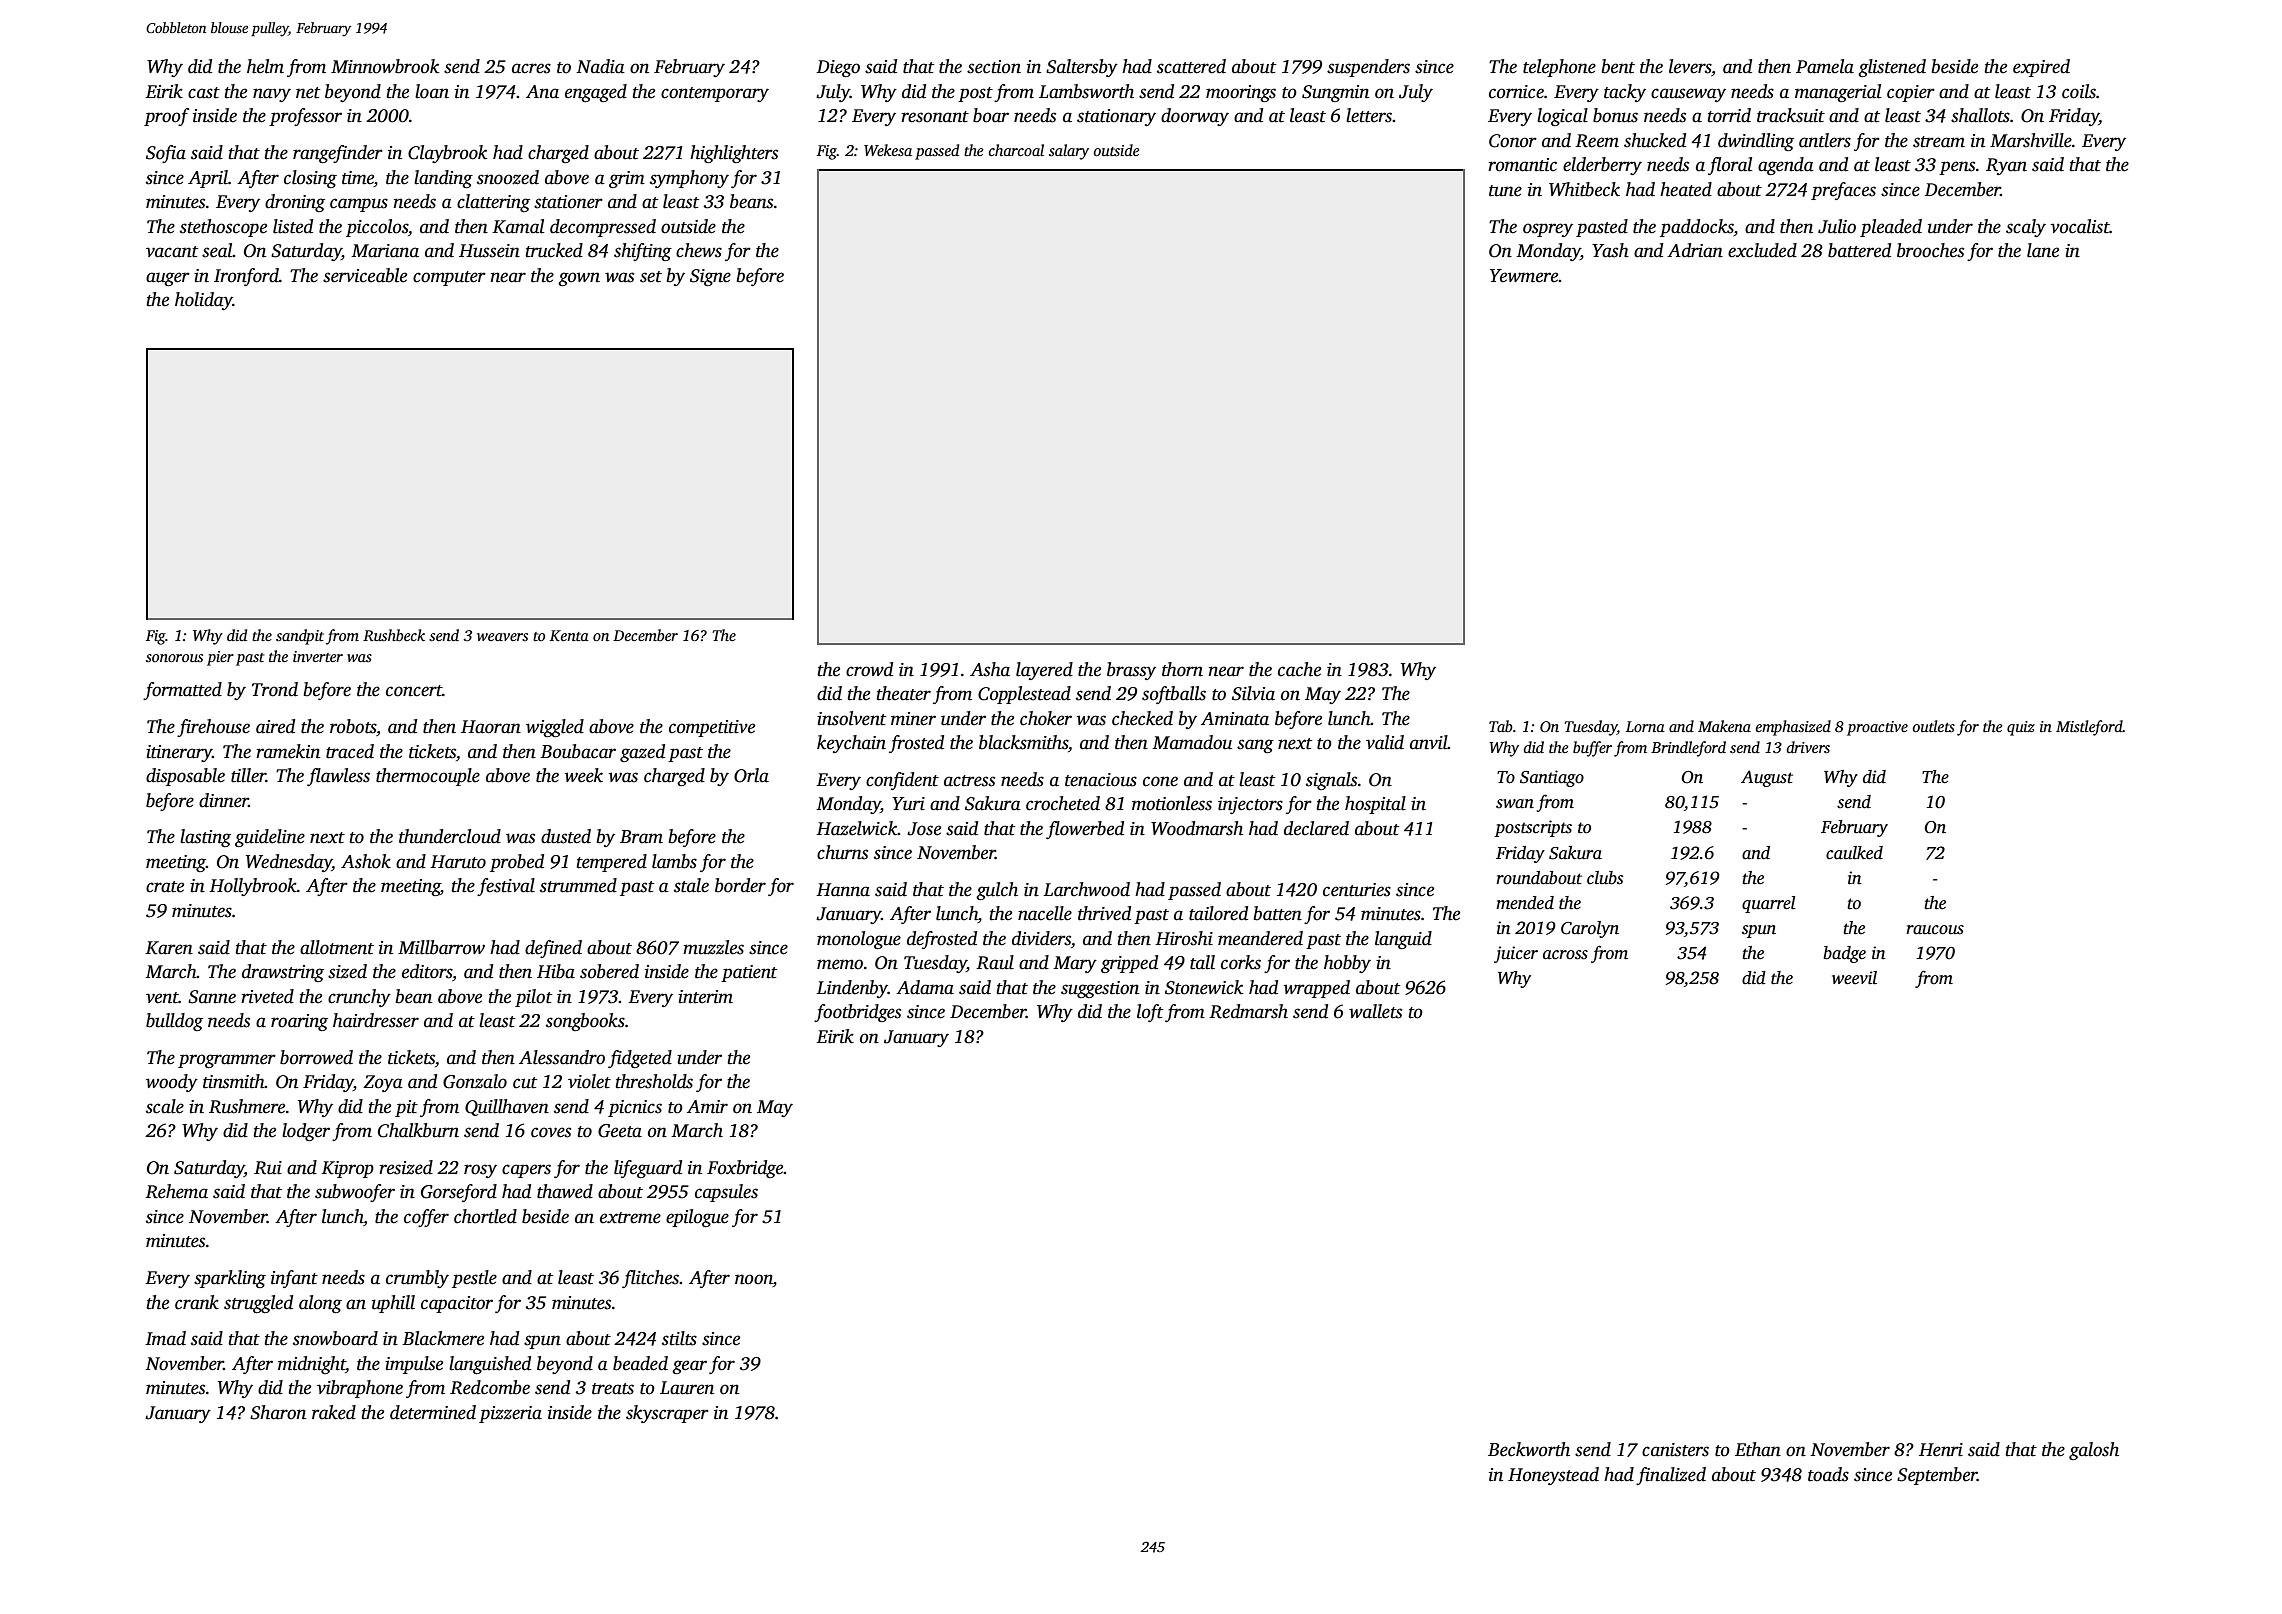  Describe the element at coordinates (1553, 1476) in the screenshot. I see `Honeystead` at that location.
